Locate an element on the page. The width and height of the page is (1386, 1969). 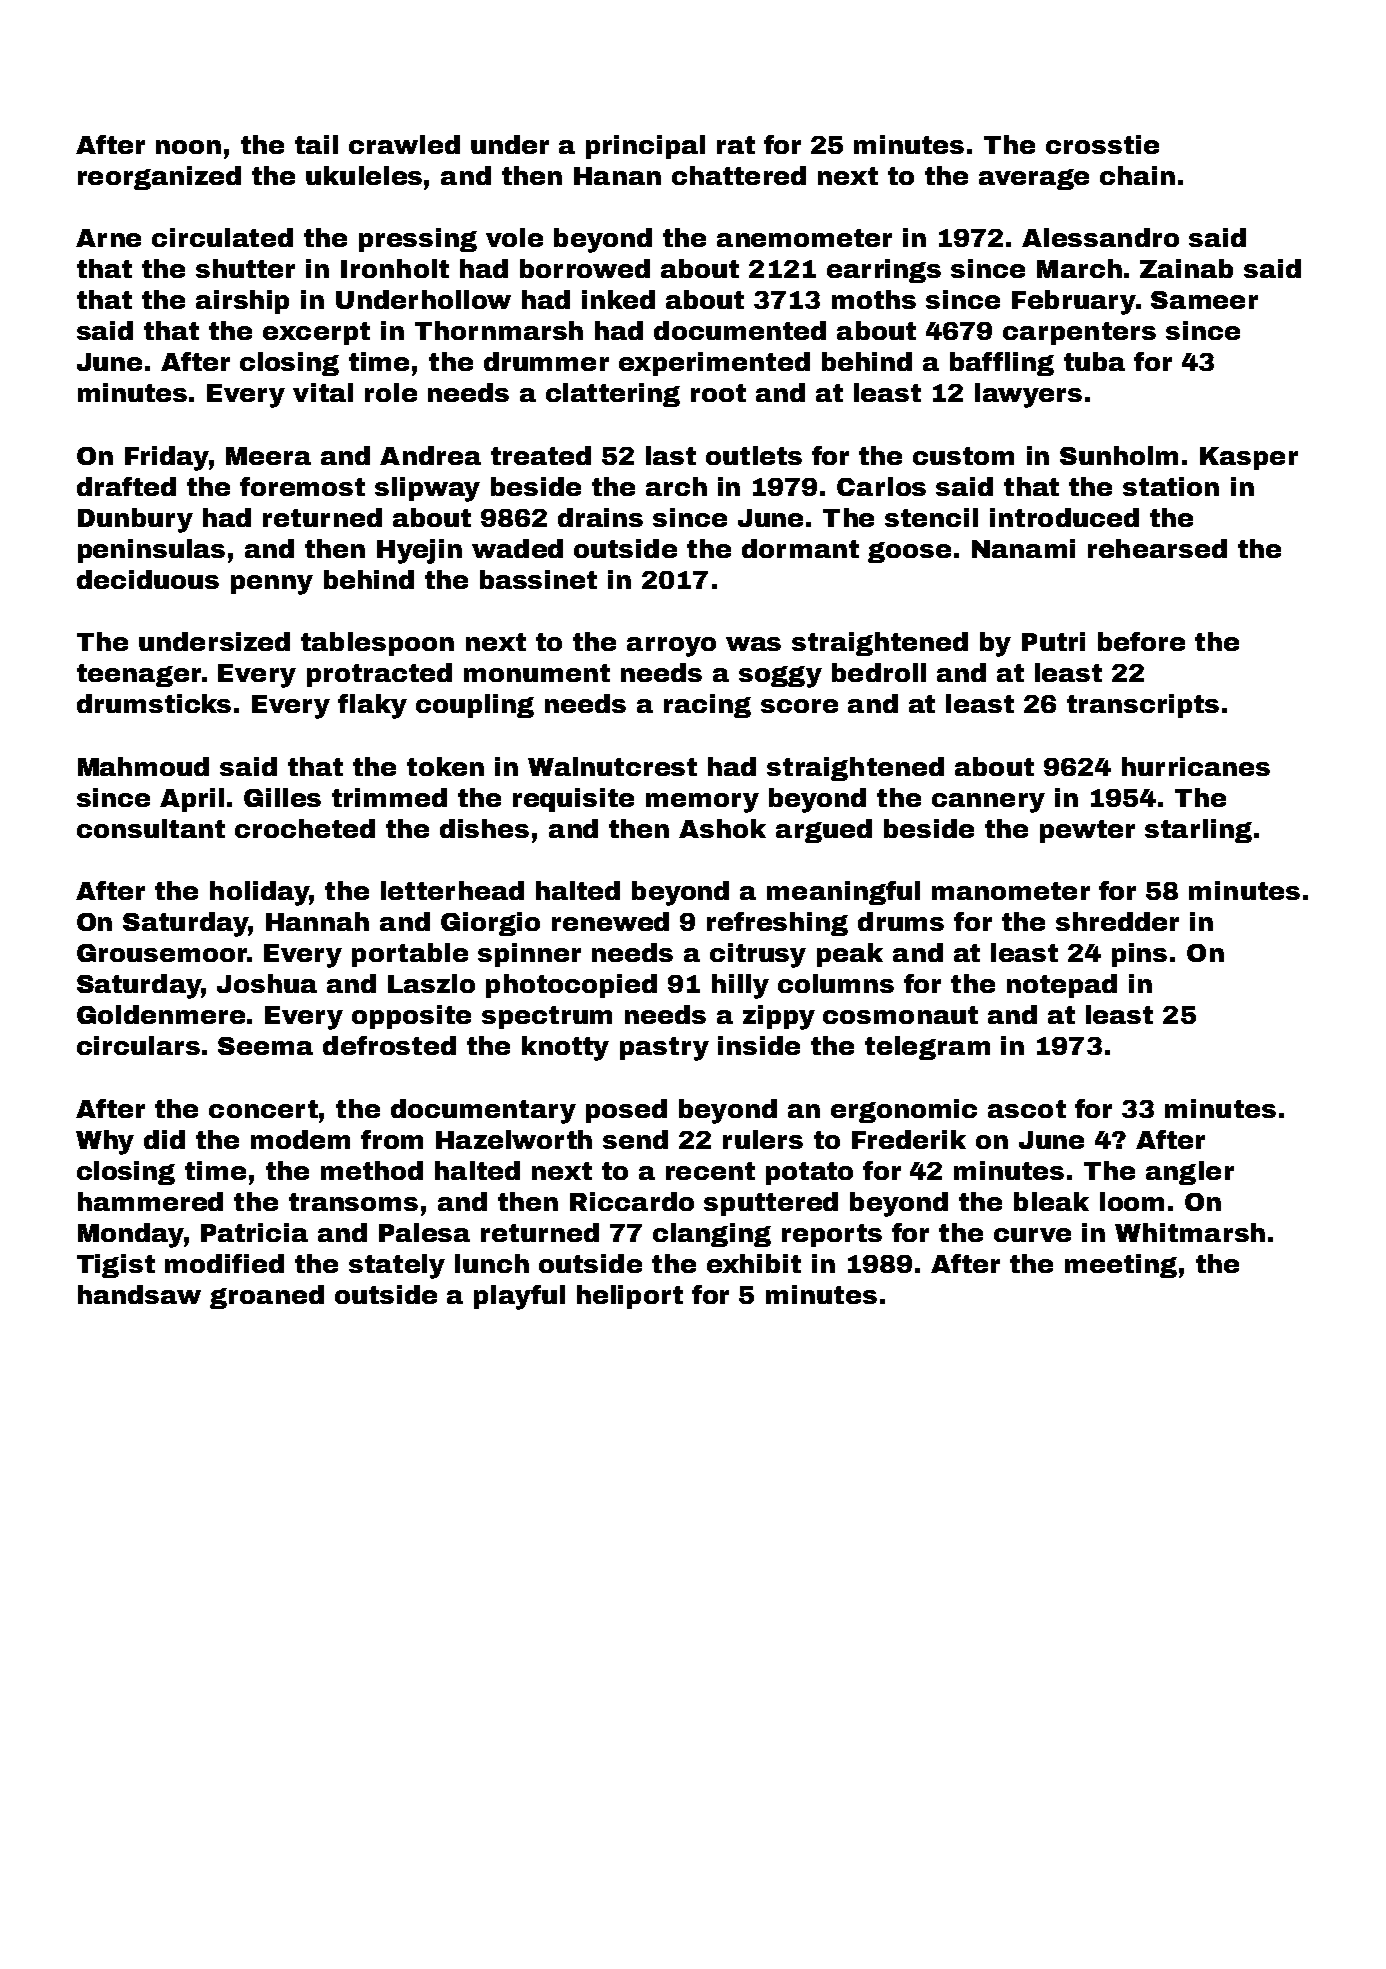
coupling is located at coordinates (475, 706).
